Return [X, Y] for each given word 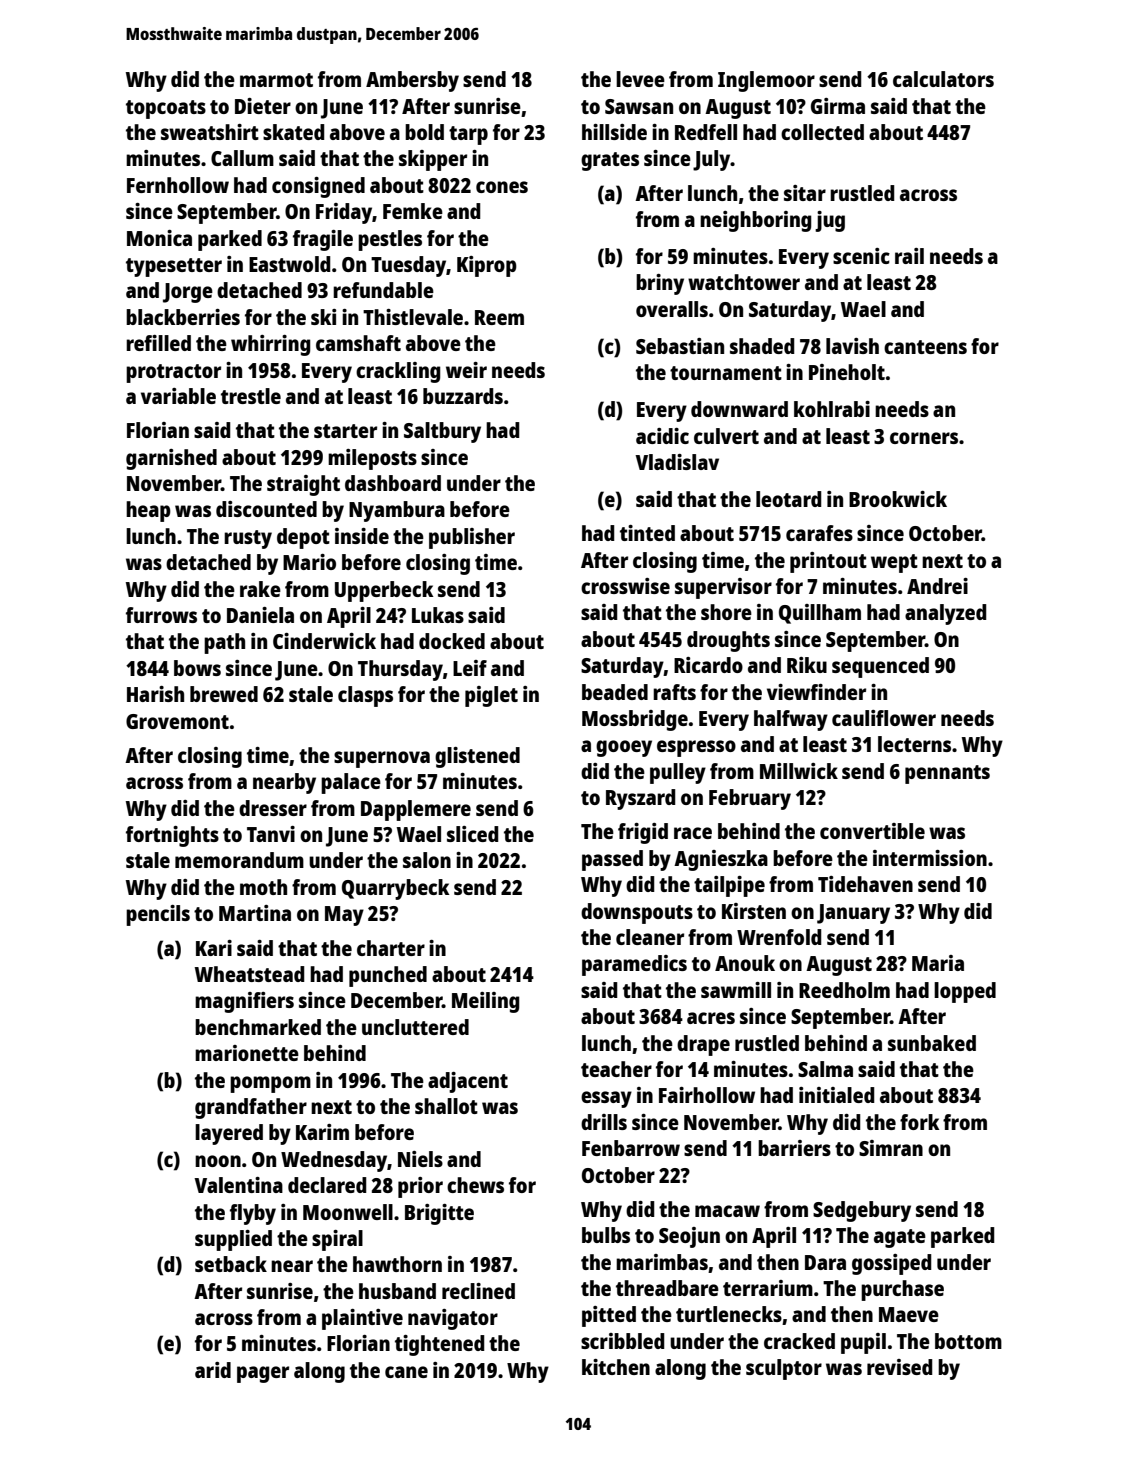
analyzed [946, 614]
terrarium [768, 1288]
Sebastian [680, 346]
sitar [805, 193]
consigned [318, 187]
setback [231, 1264]
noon [218, 1161]
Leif [470, 668]
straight [303, 485]
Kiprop [487, 266]
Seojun [689, 1237]
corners [924, 438]
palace [351, 783]
